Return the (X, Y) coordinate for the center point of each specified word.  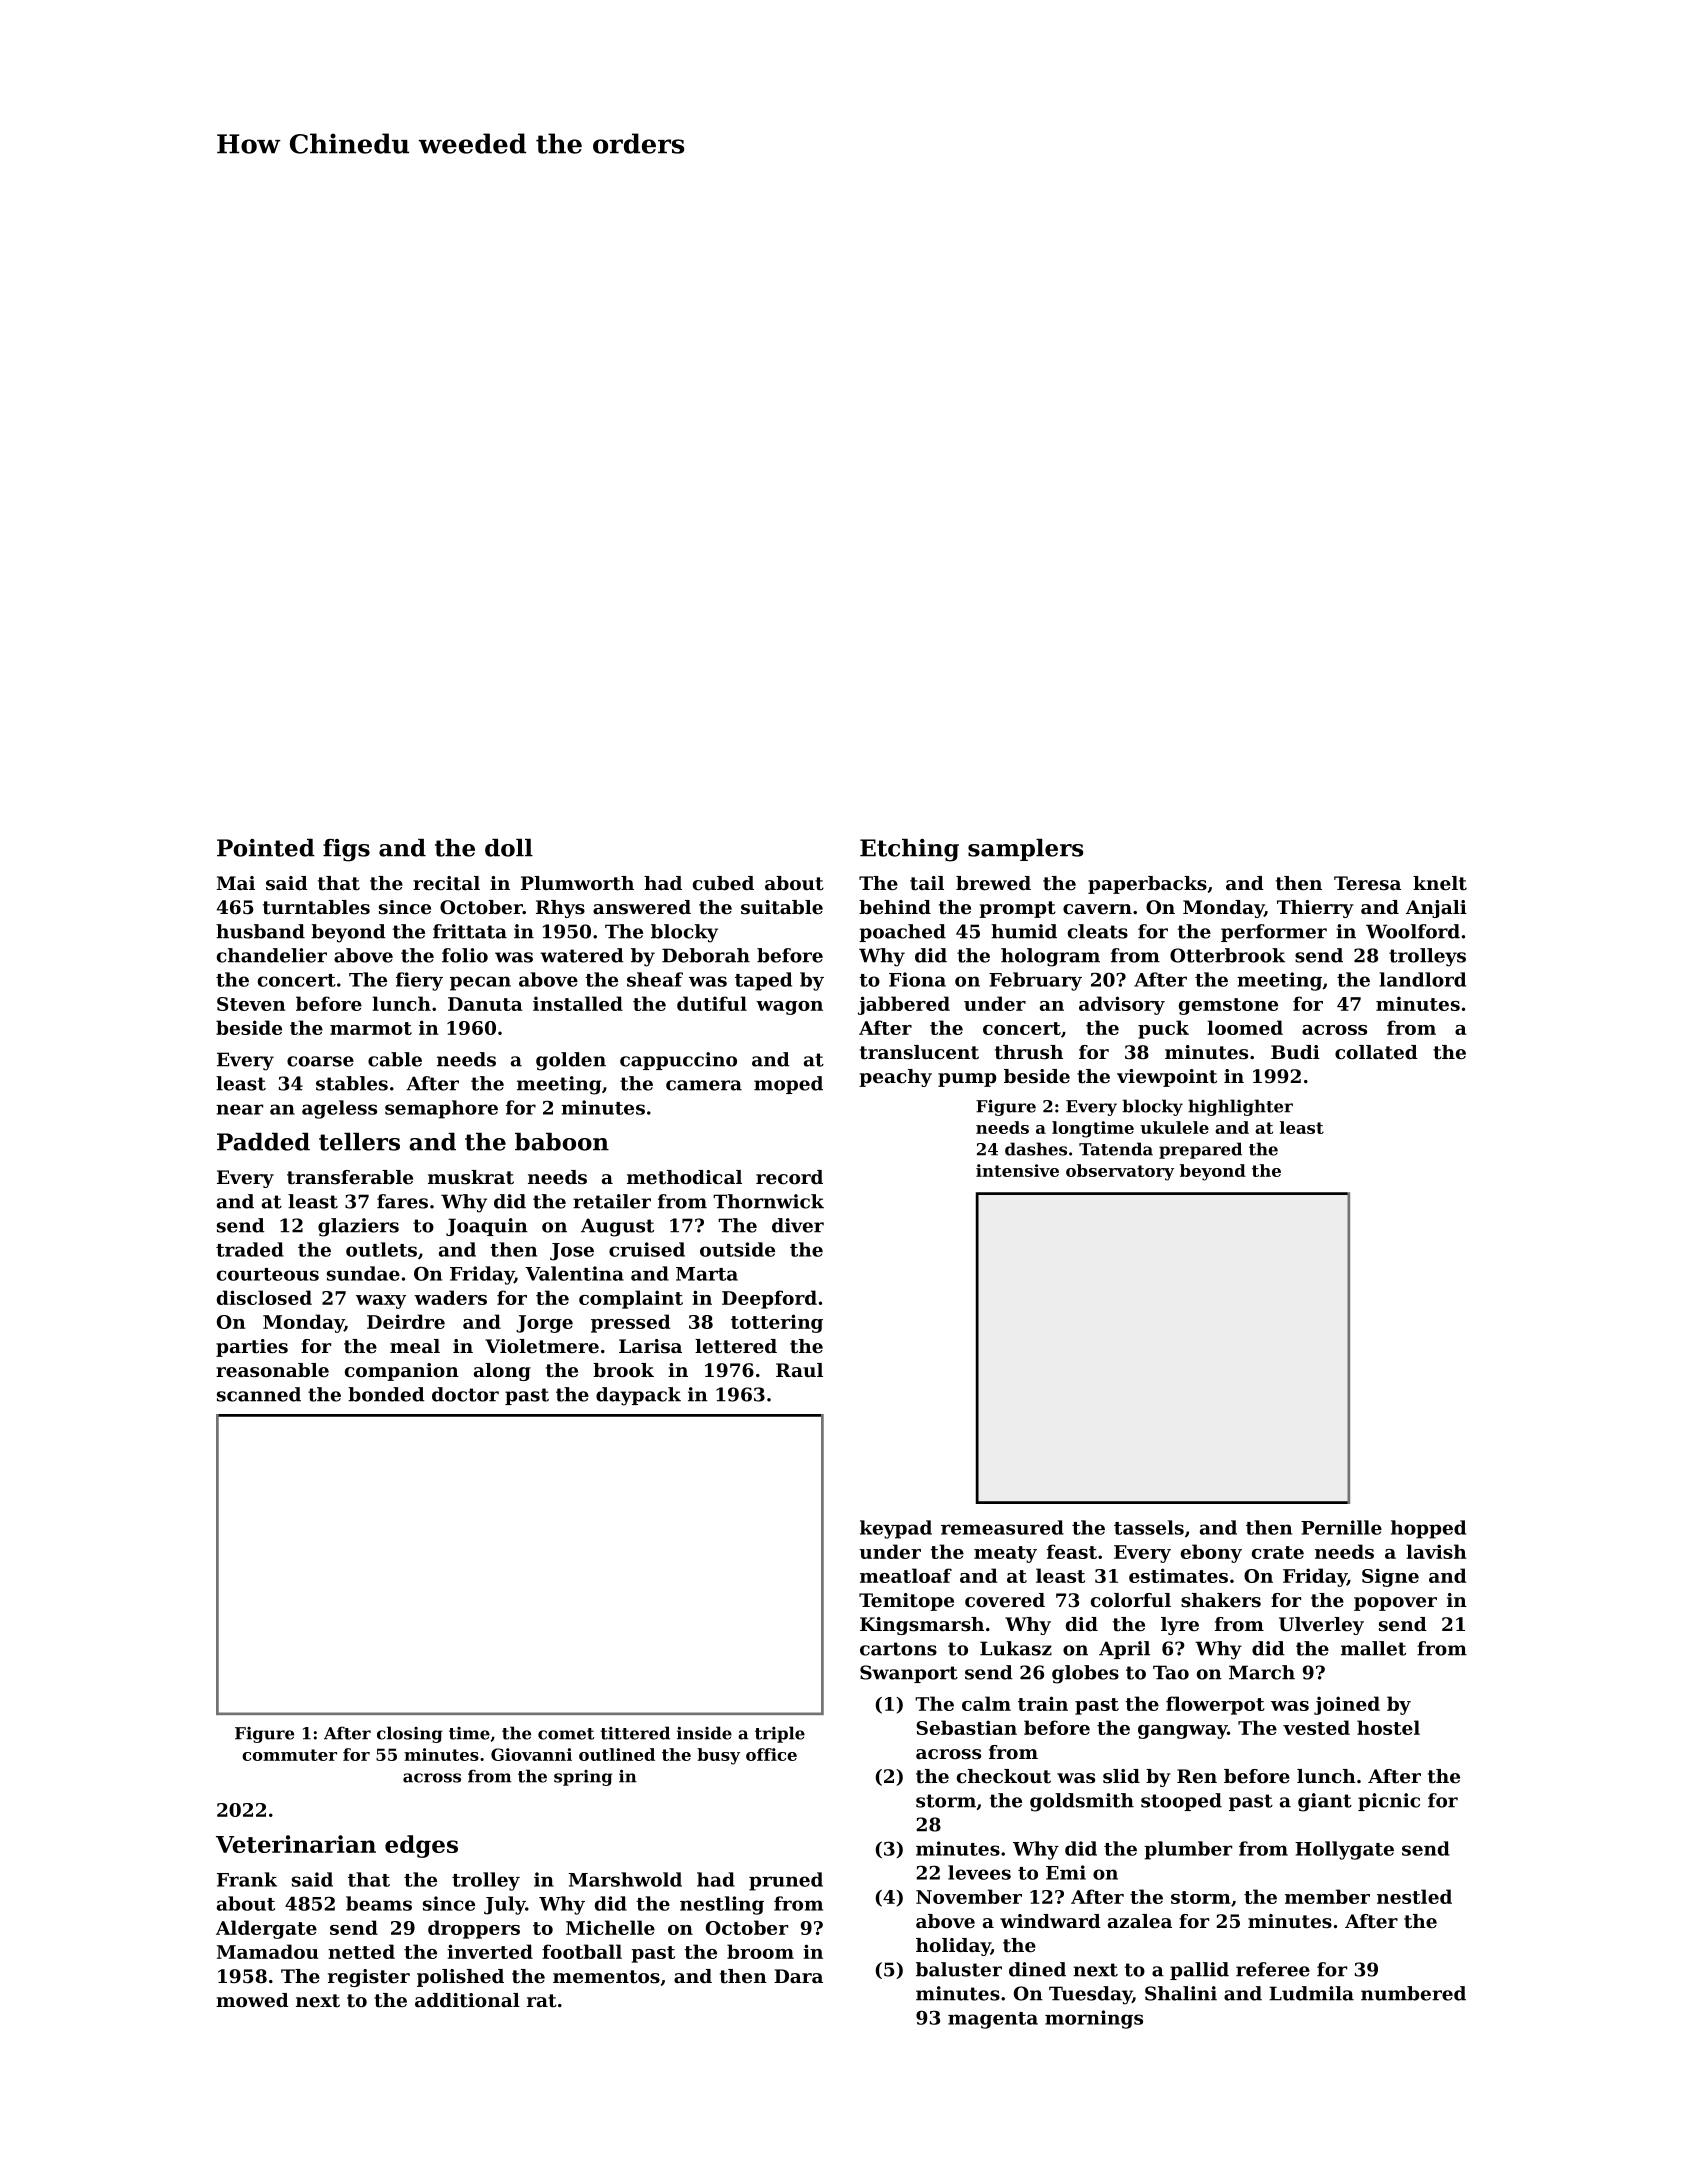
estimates (1178, 1575)
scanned (259, 1394)
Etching (909, 850)
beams (379, 1903)
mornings (1094, 2019)
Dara (798, 1976)
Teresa (1367, 883)
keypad (896, 1529)
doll (509, 848)
